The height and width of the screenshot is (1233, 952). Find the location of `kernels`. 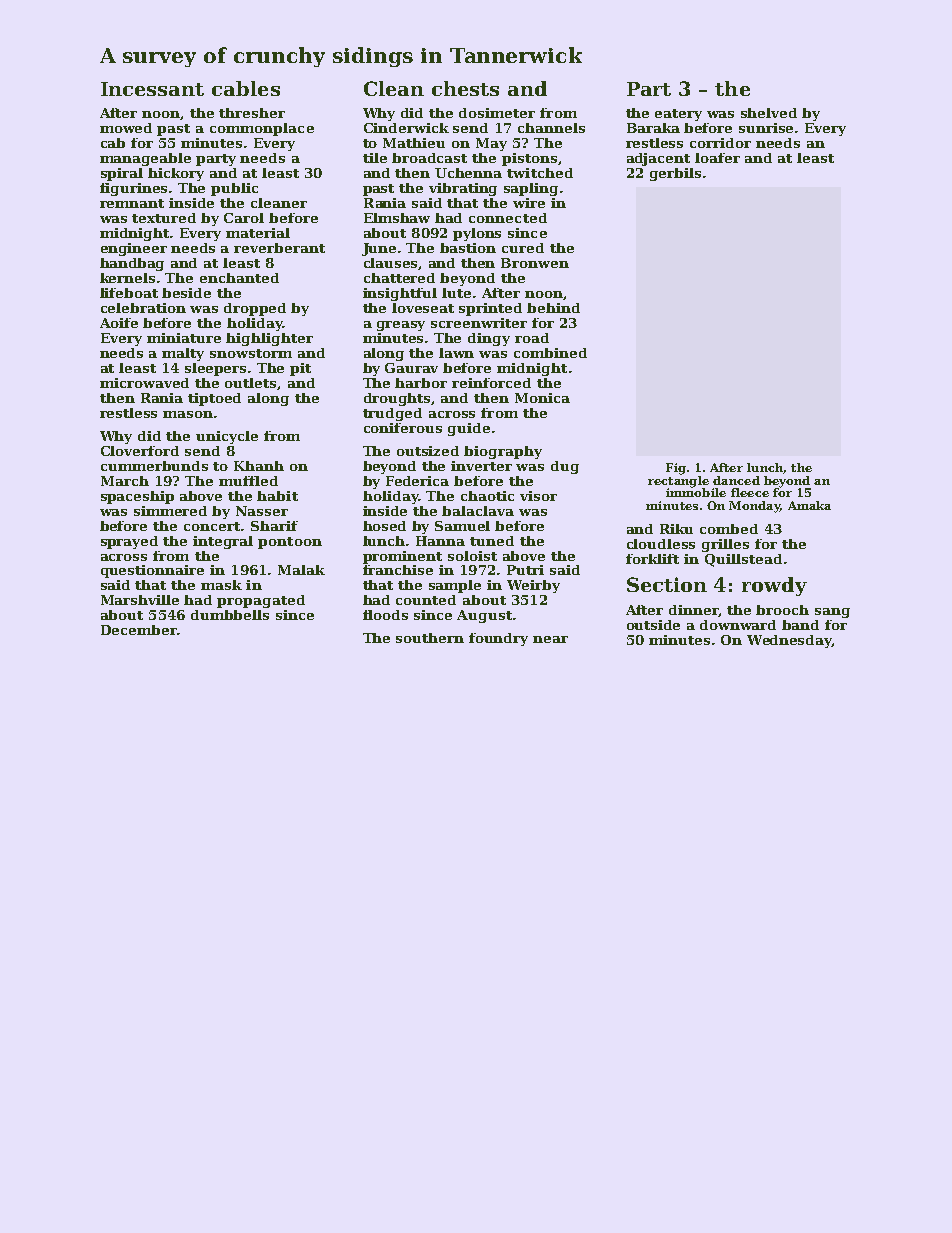

kernels is located at coordinates (127, 278).
